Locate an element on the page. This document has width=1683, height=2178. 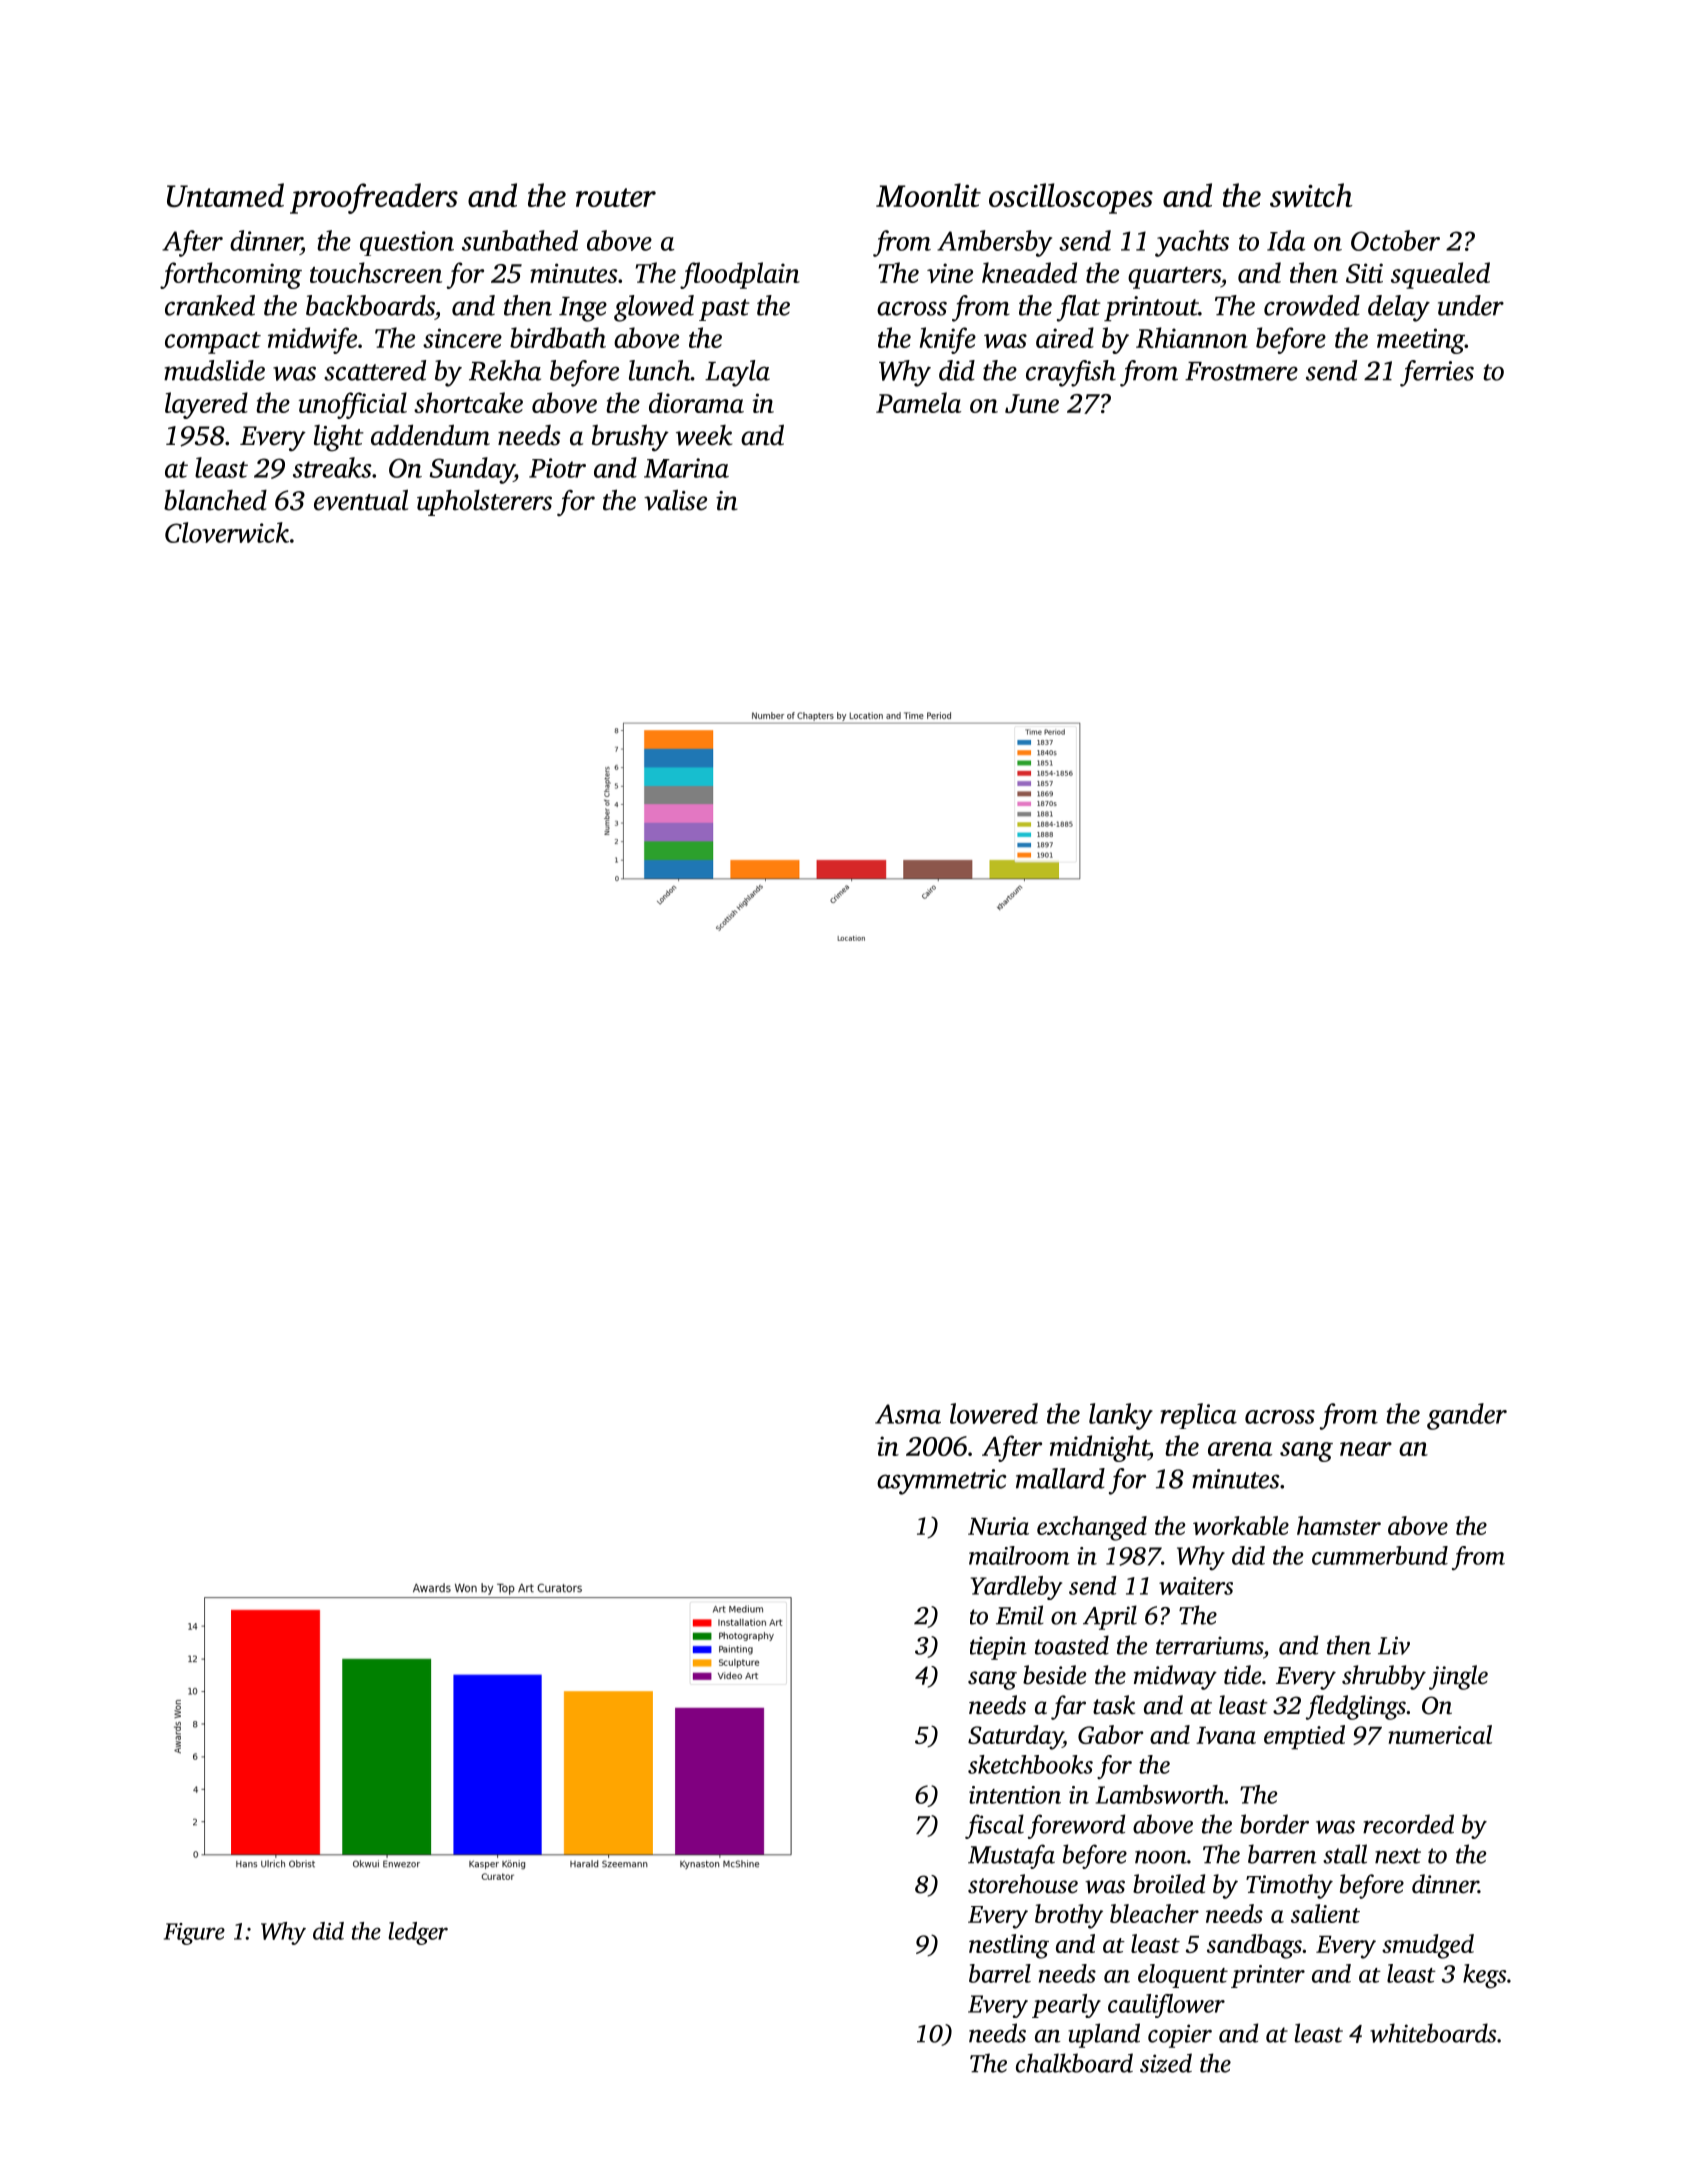
sized is located at coordinates (1166, 2063).
